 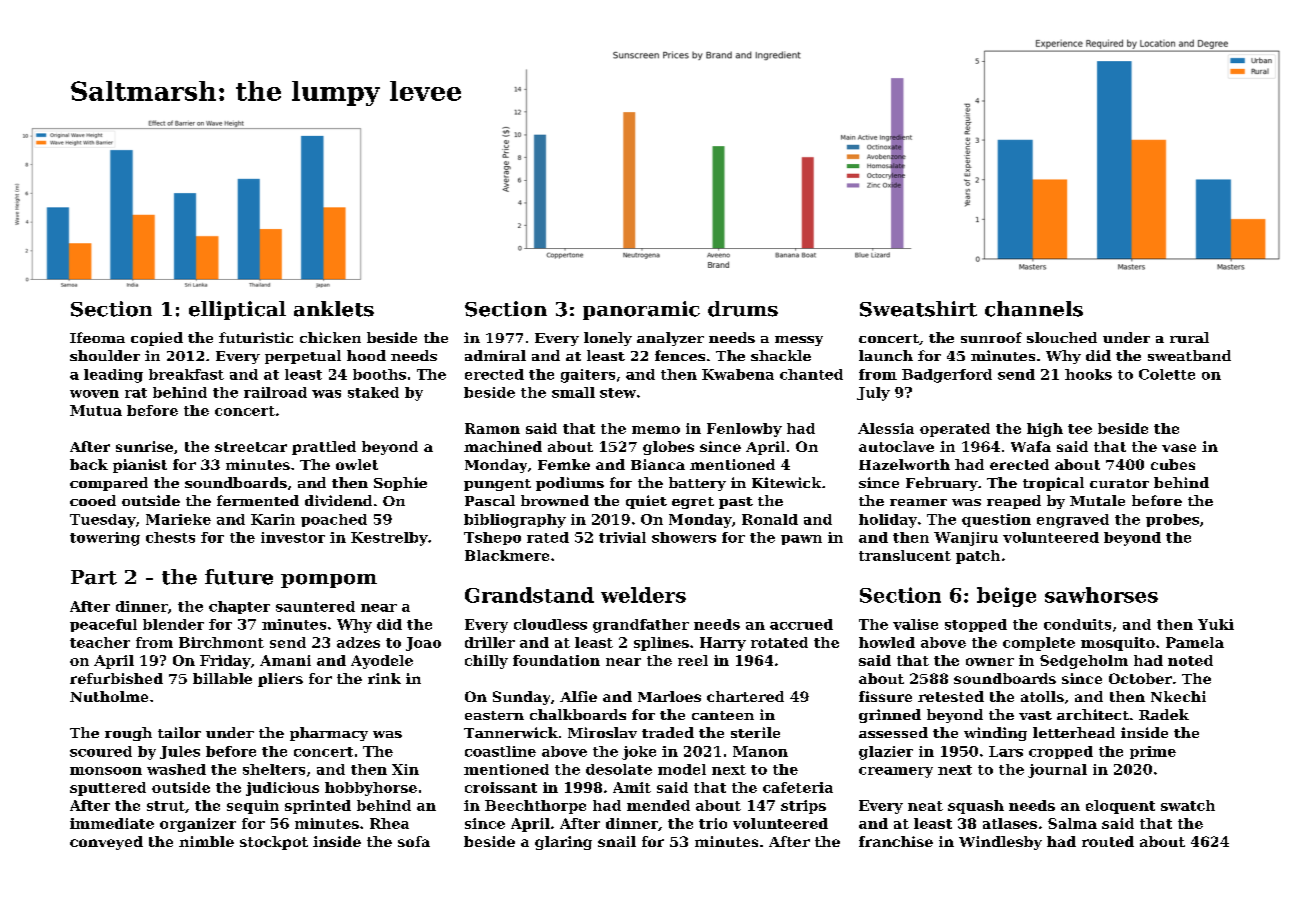 I want to click on pawn, so click(x=801, y=540).
